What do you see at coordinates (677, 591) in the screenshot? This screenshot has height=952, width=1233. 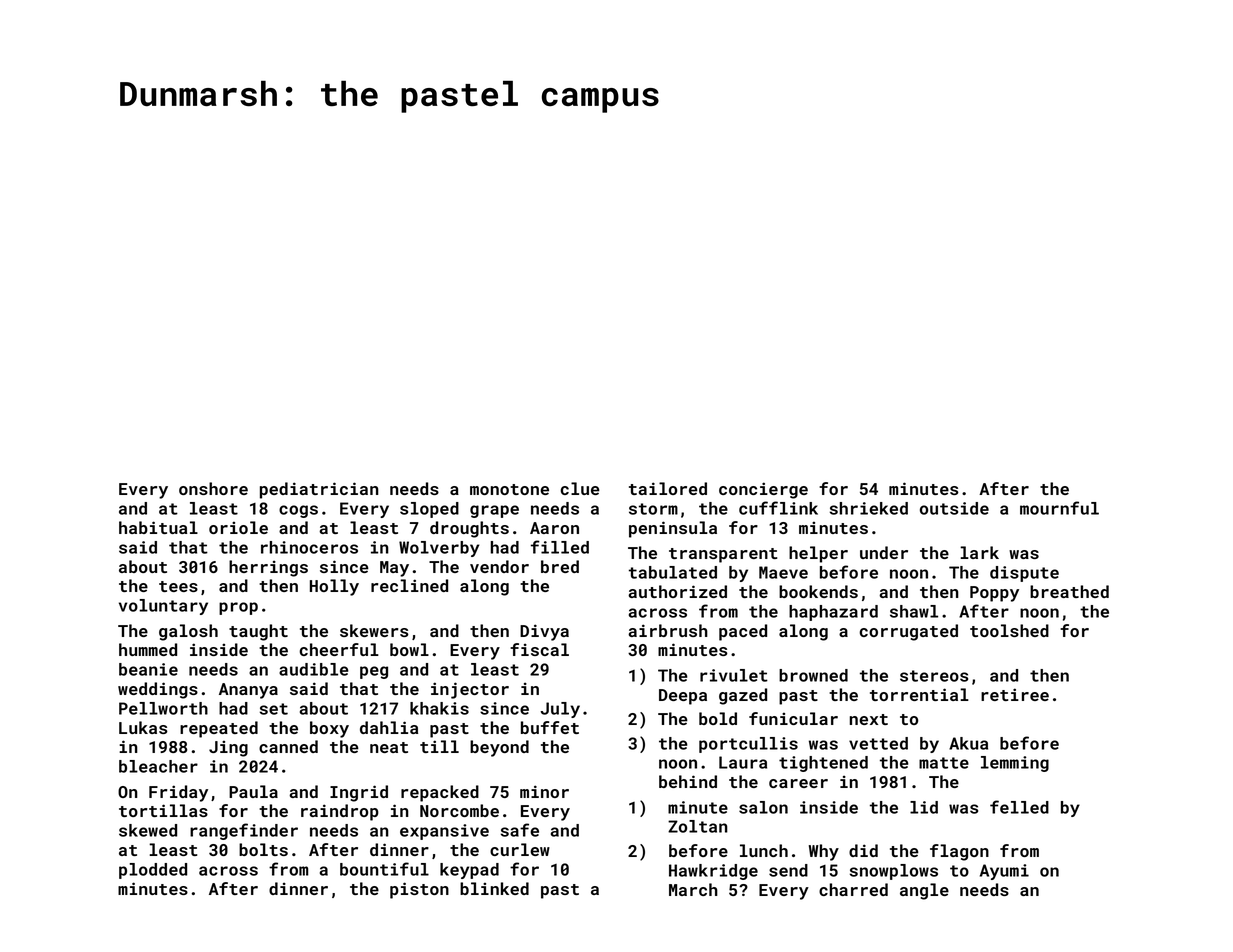 I see `authorized` at bounding box center [677, 591].
